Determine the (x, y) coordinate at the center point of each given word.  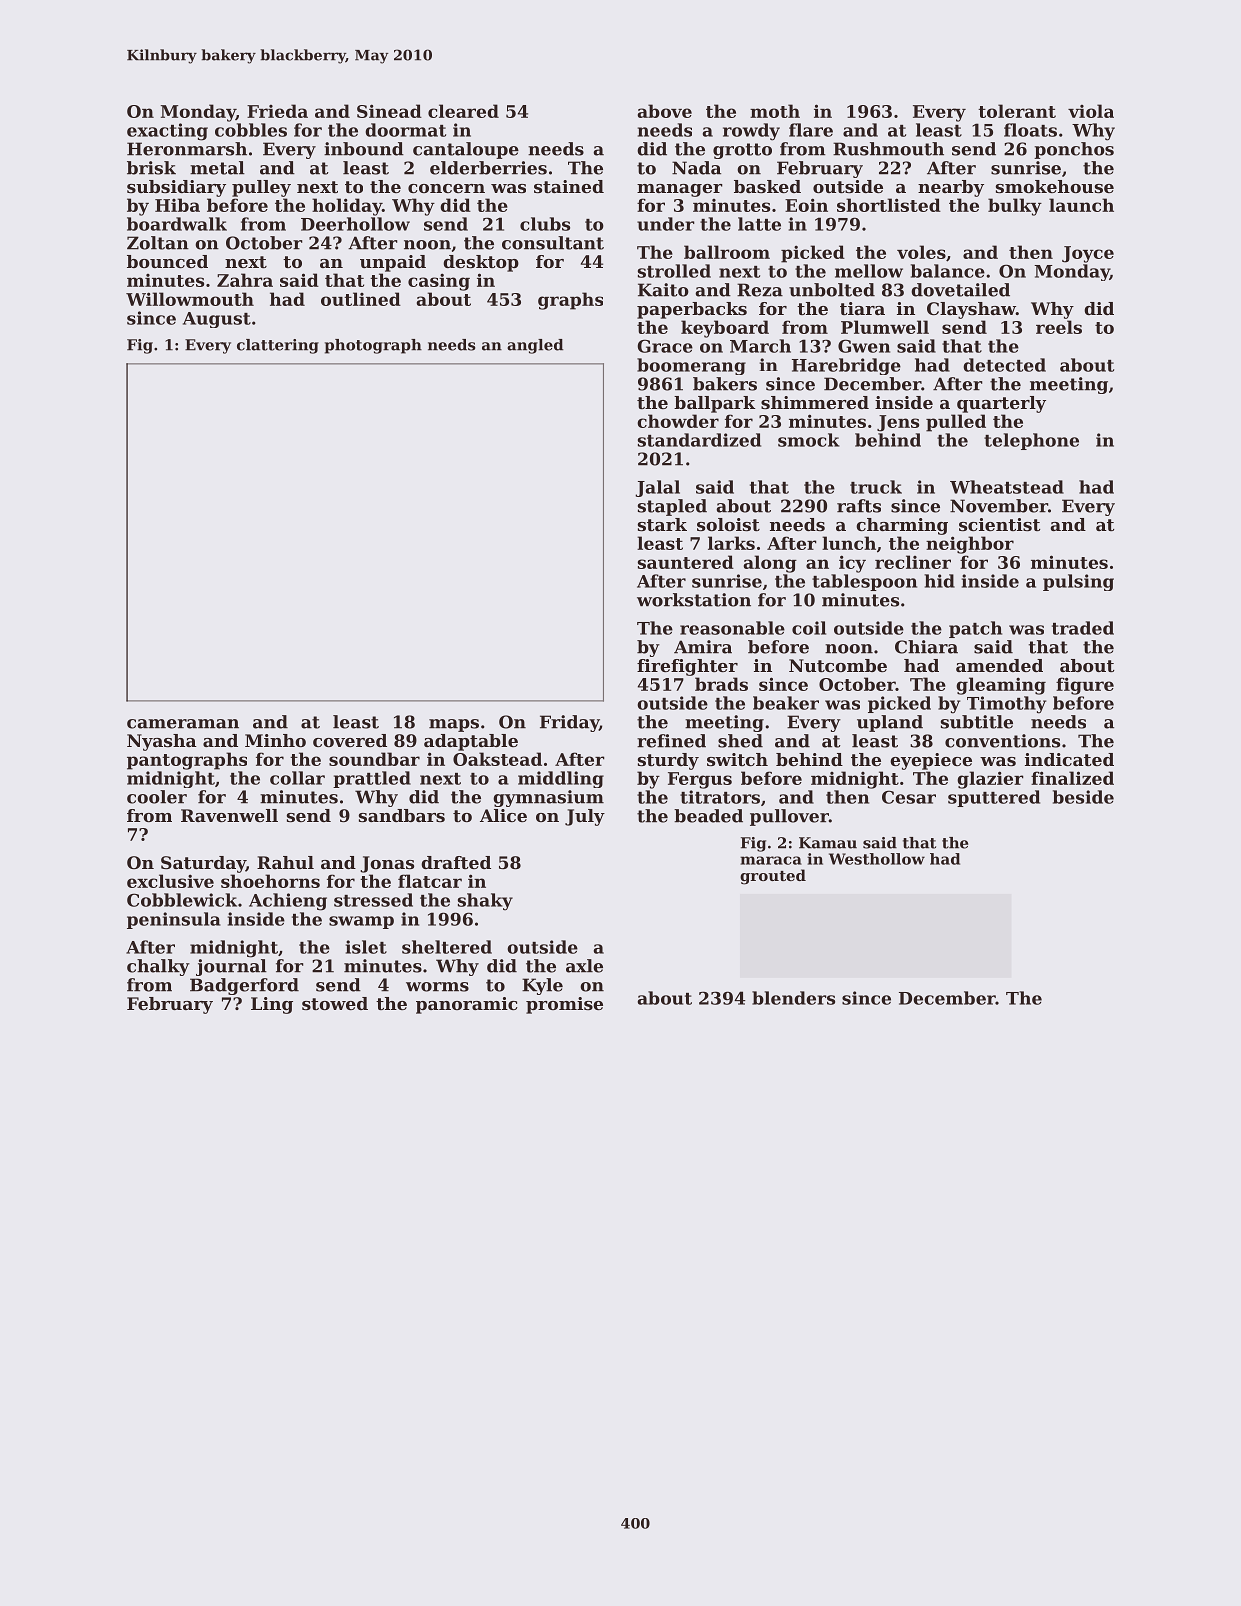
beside (1083, 797)
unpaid (393, 263)
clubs (545, 224)
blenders (793, 998)
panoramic (467, 1005)
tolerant (1017, 111)
